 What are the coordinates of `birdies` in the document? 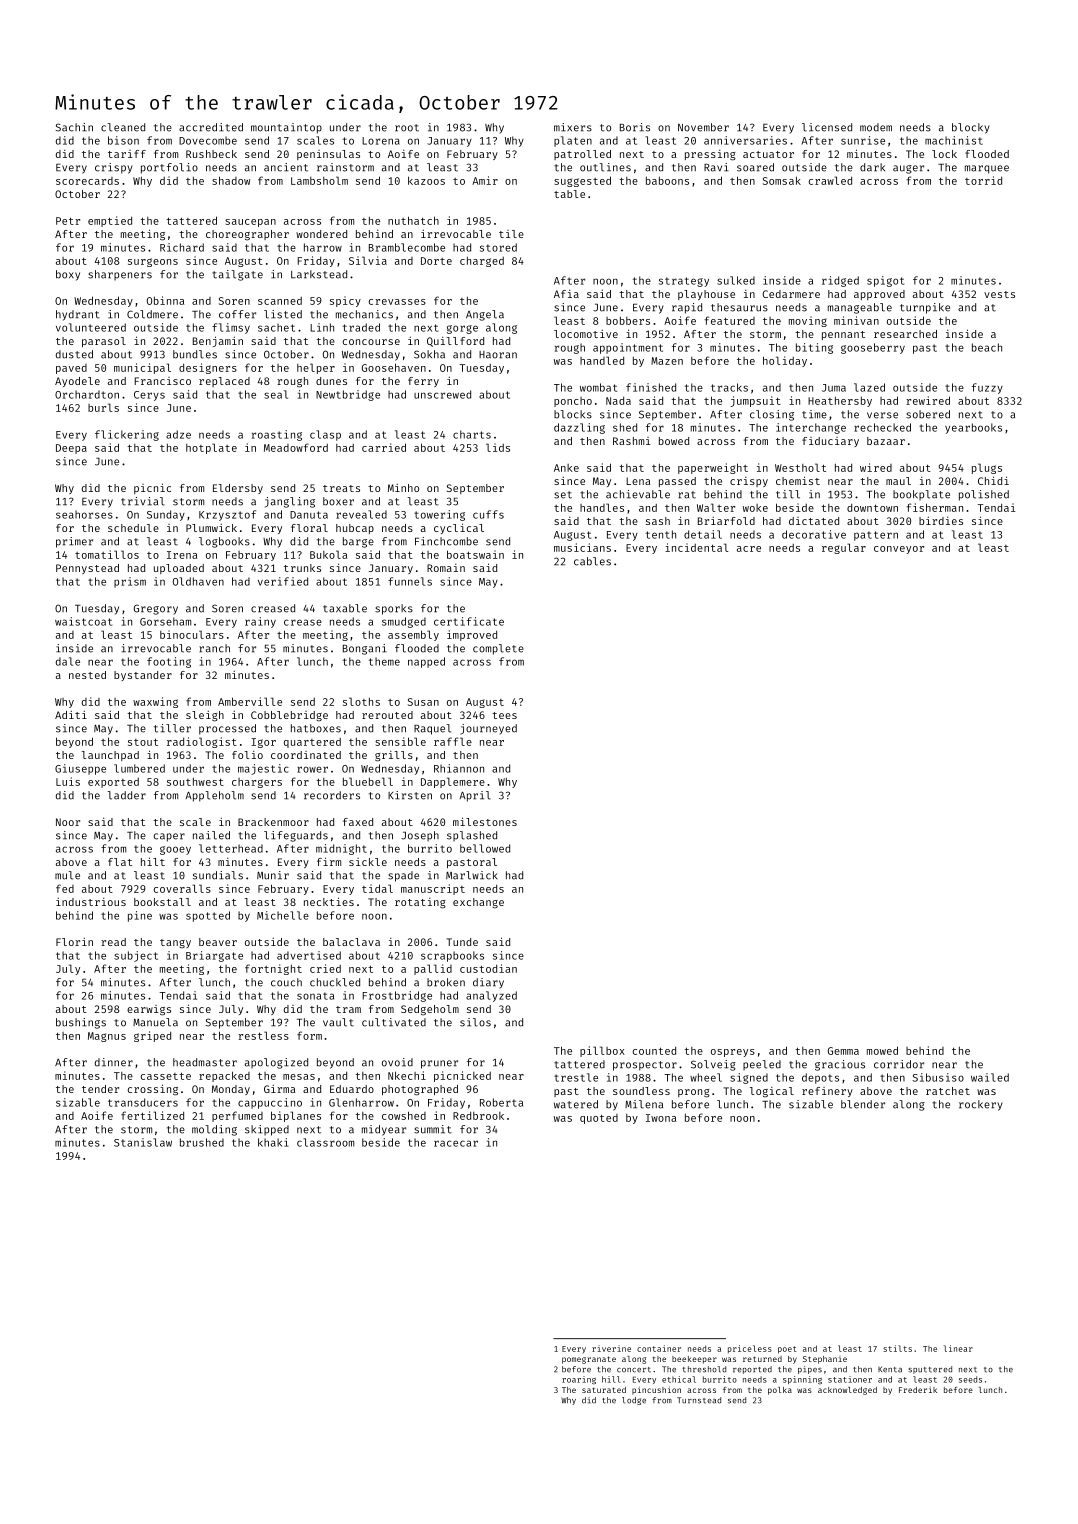 It's located at (941, 521).
